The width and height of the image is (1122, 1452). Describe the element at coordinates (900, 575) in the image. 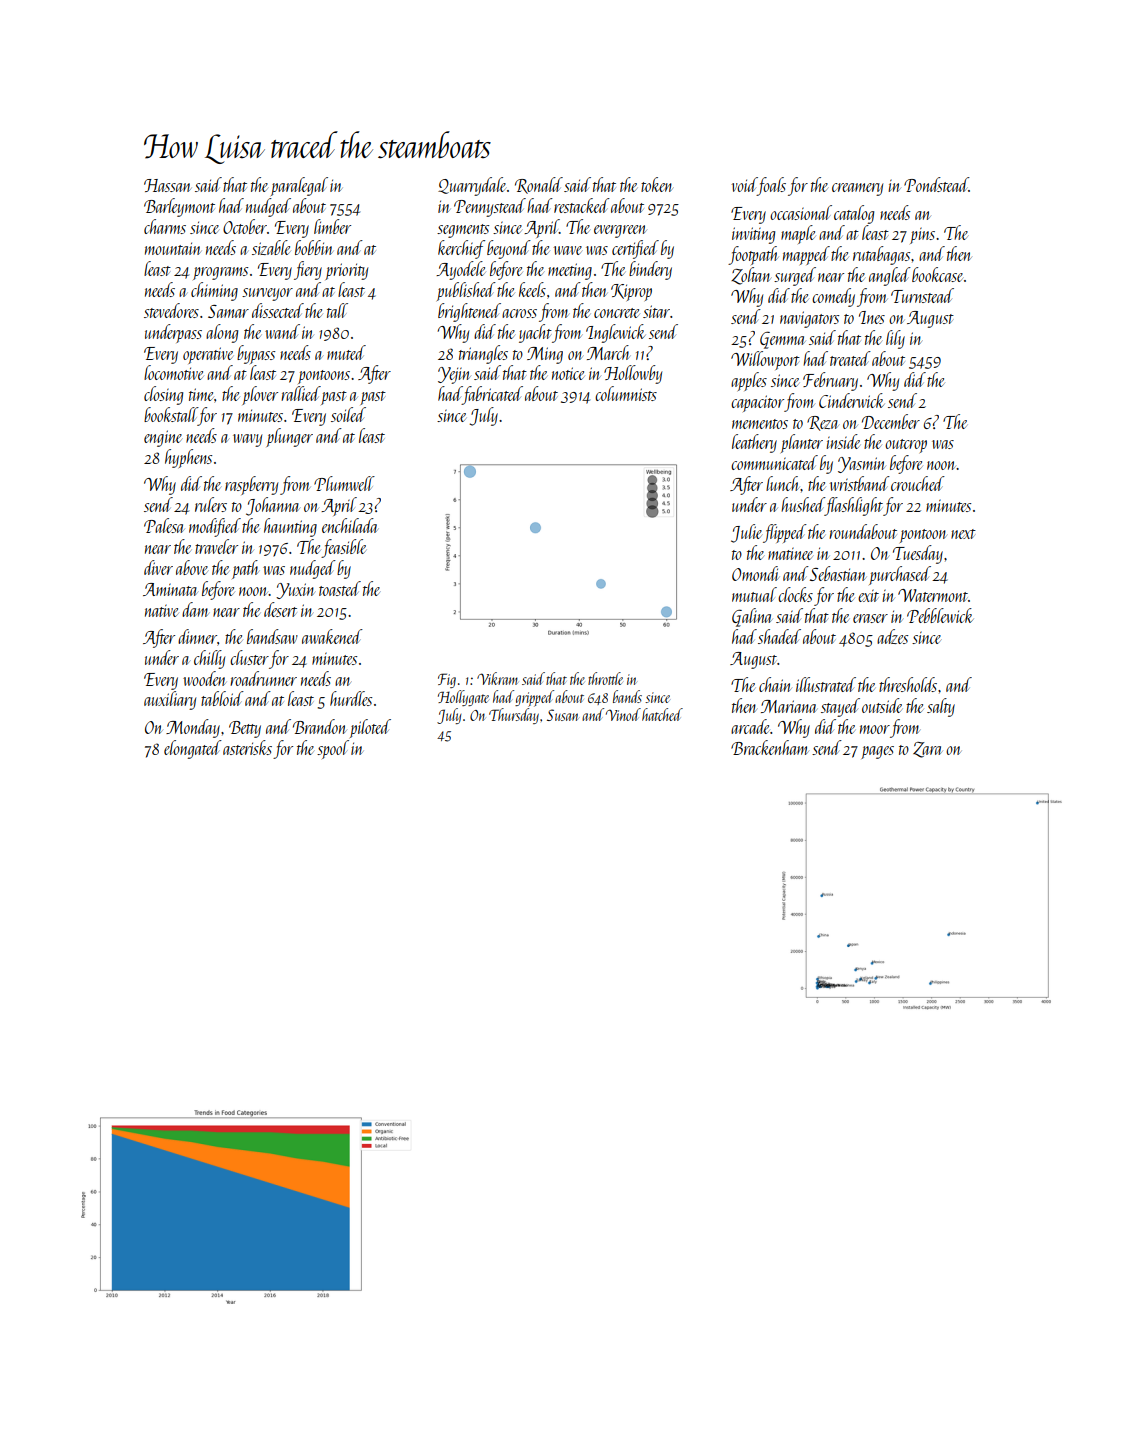

I see `purchased` at that location.
